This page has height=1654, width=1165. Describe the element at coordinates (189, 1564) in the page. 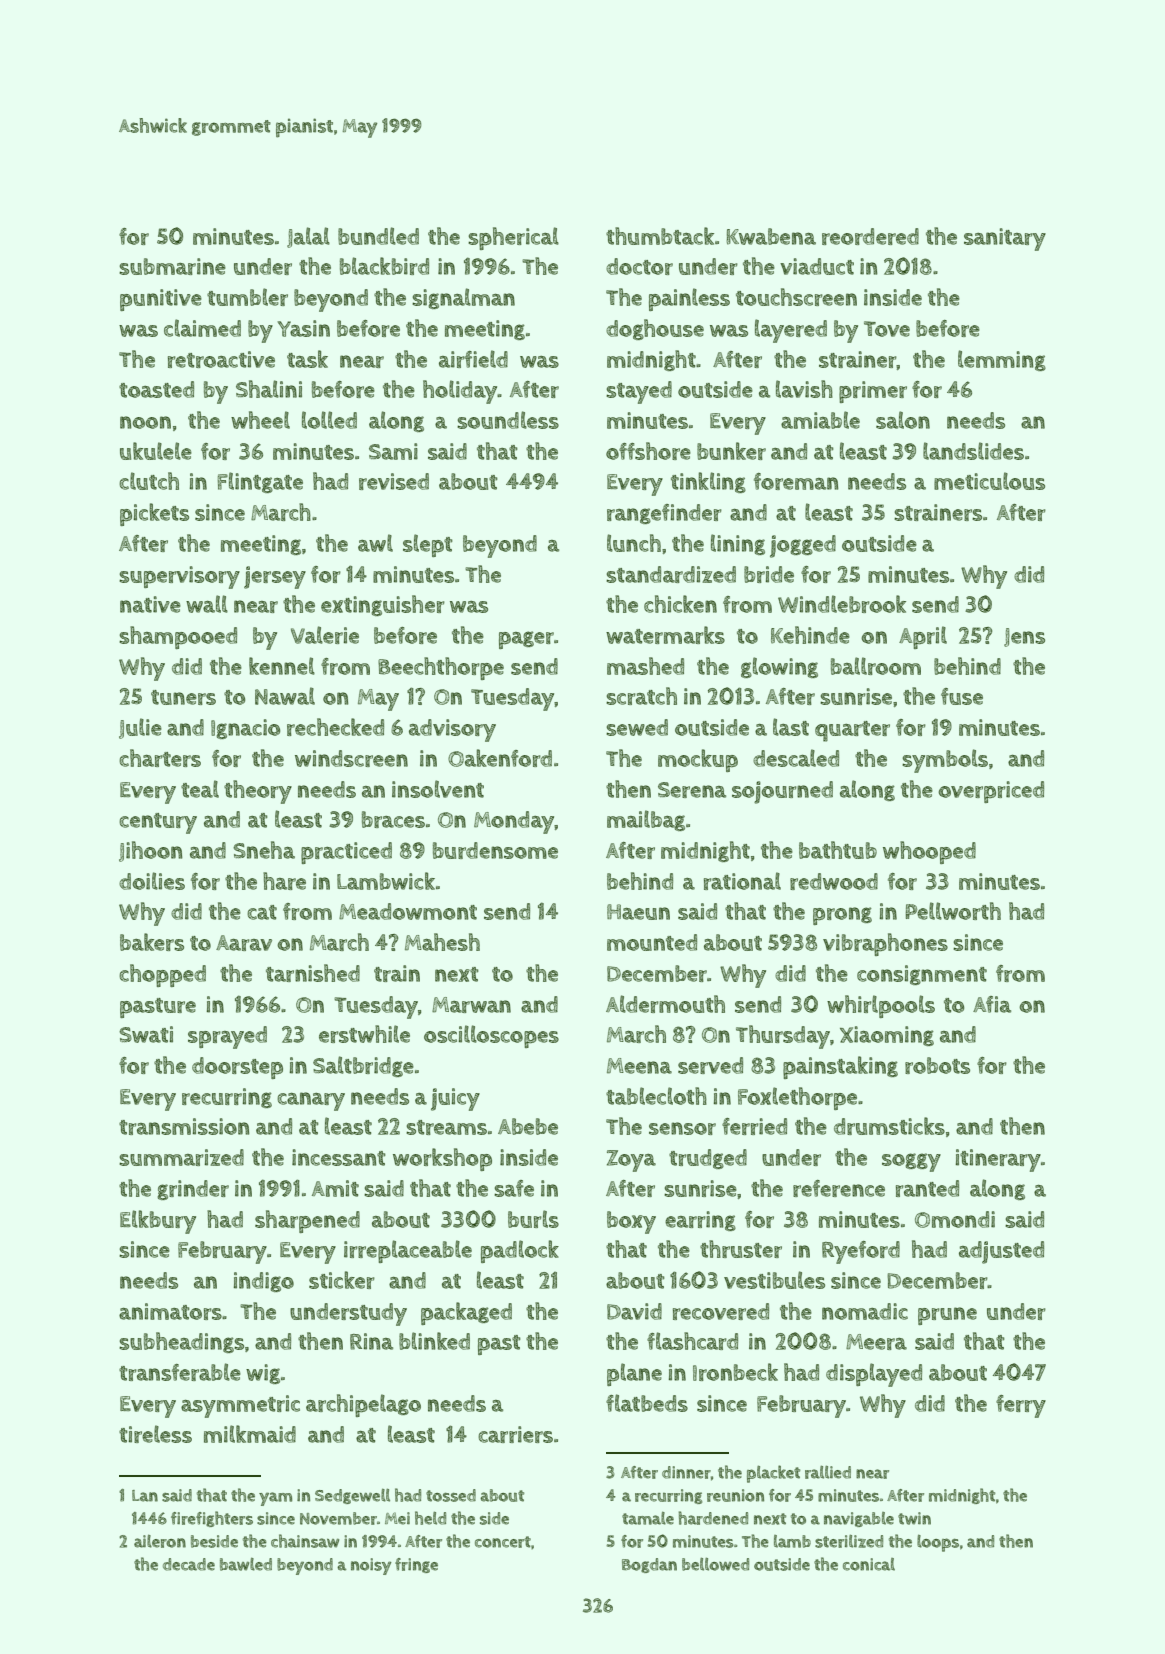

I see `decade` at that location.
